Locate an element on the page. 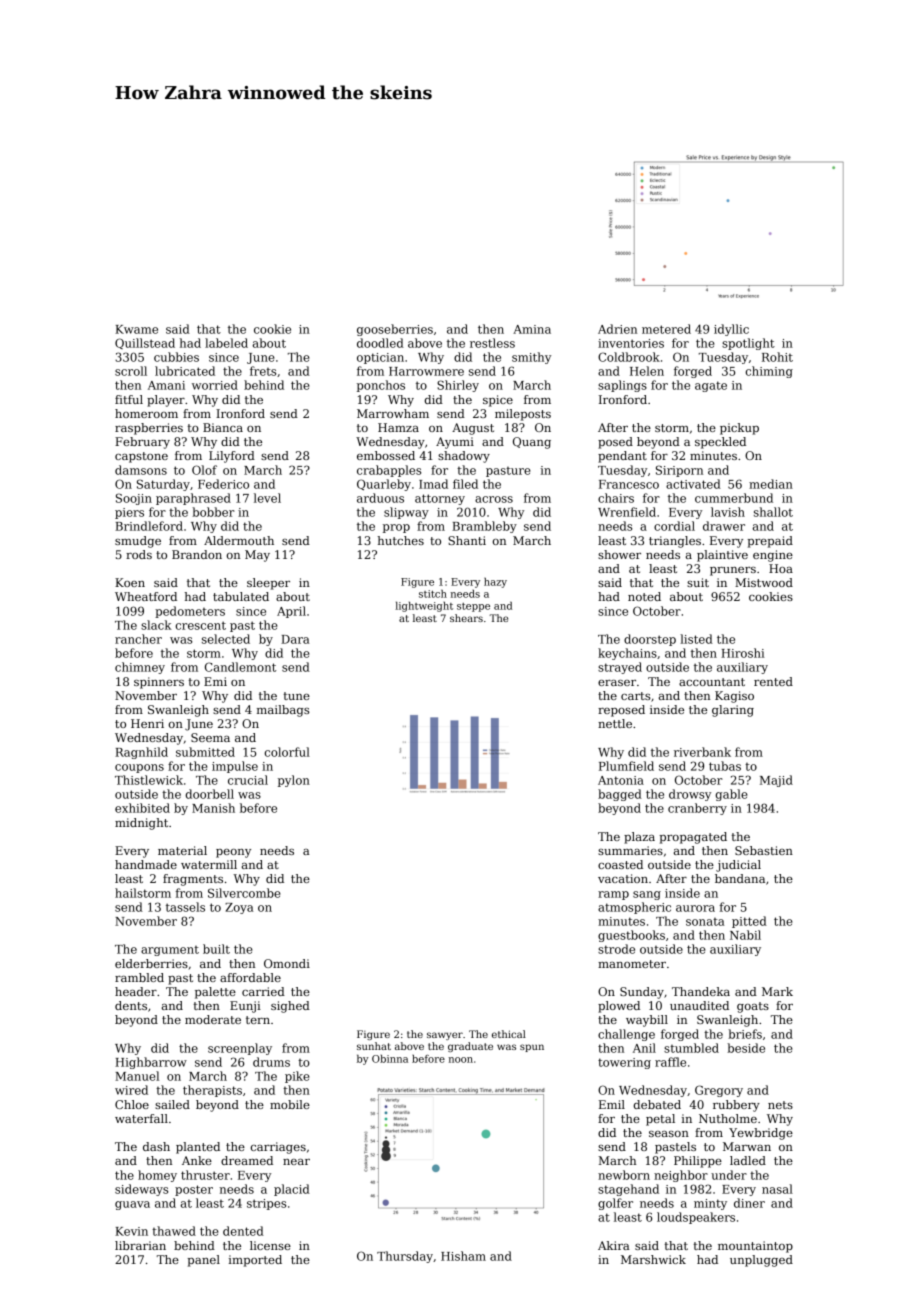 Image resolution: width=908 pixels, height=1316 pixels. pylon is located at coordinates (294, 781).
